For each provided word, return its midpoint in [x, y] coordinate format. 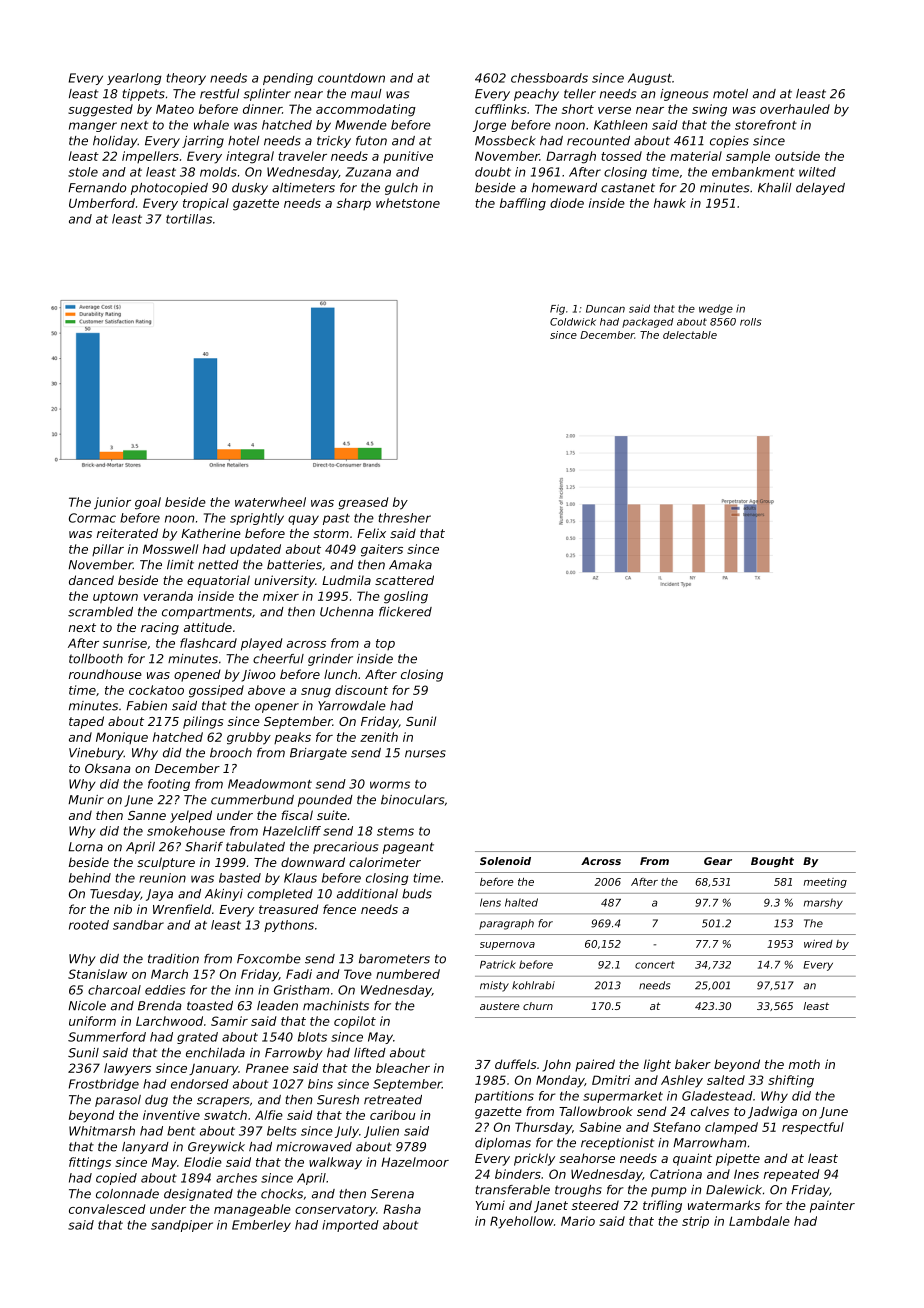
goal [148, 503]
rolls [751, 322]
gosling [406, 597]
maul [366, 94]
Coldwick [573, 322]
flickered [405, 612]
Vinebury [96, 754]
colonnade [127, 1194]
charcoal [114, 990]
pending [288, 79]
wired [818, 944]
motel [730, 94]
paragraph [506, 924]
